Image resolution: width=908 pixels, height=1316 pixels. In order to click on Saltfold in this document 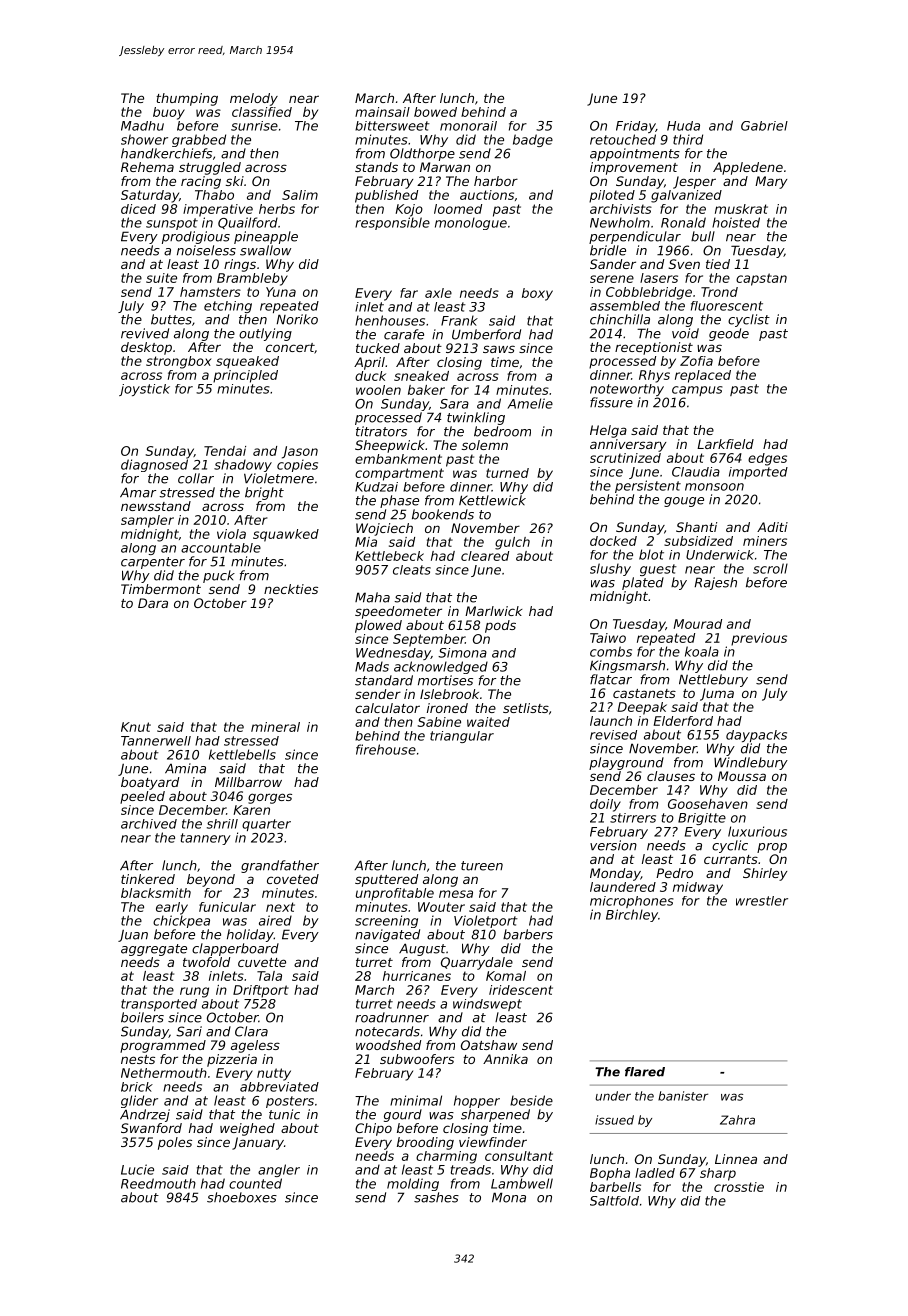, I will do `click(614, 1201)`.
